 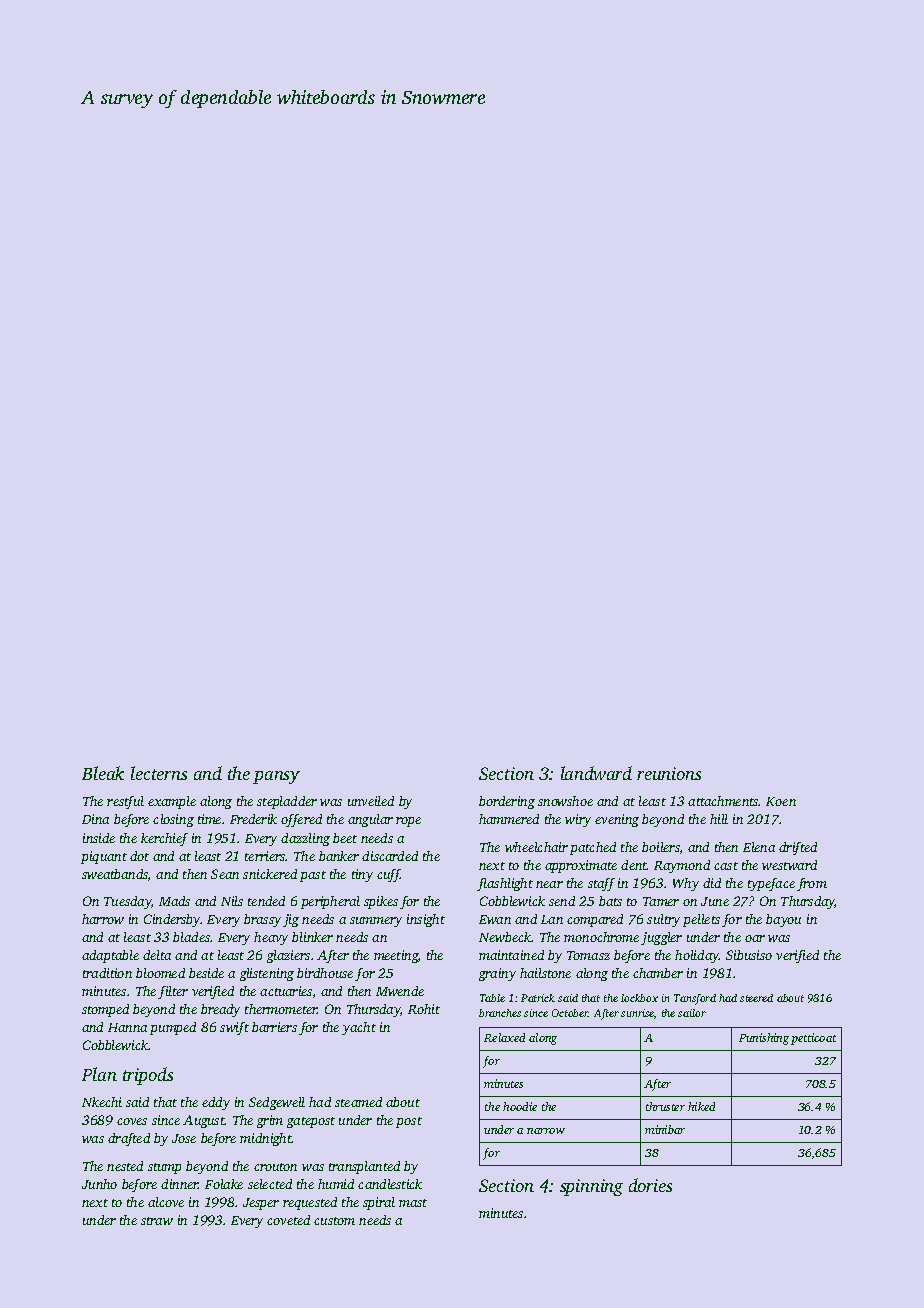 What do you see at coordinates (538, 998) in the page?
I see `Patrick` at bounding box center [538, 998].
